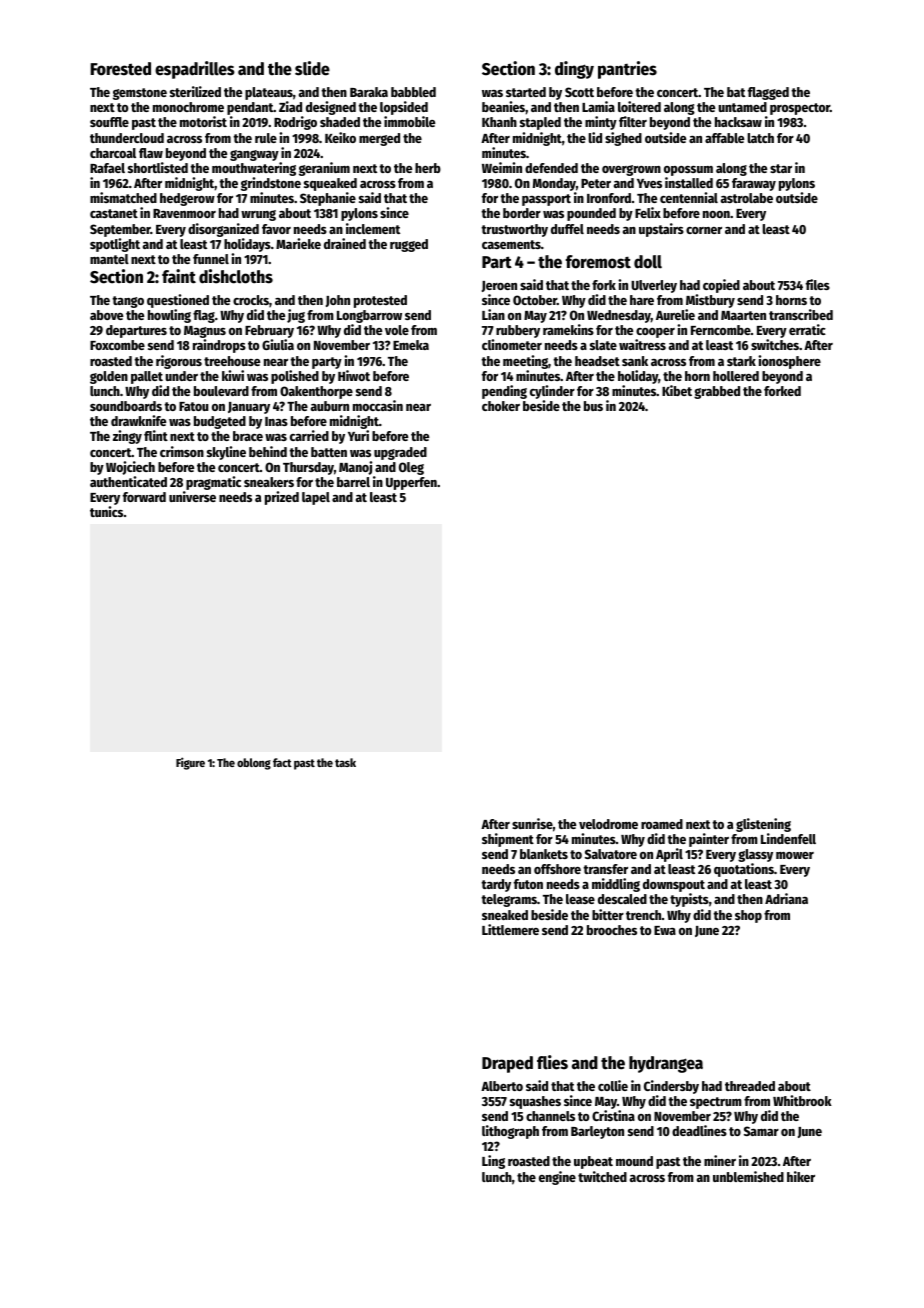  I want to click on opossum, so click(688, 171).
